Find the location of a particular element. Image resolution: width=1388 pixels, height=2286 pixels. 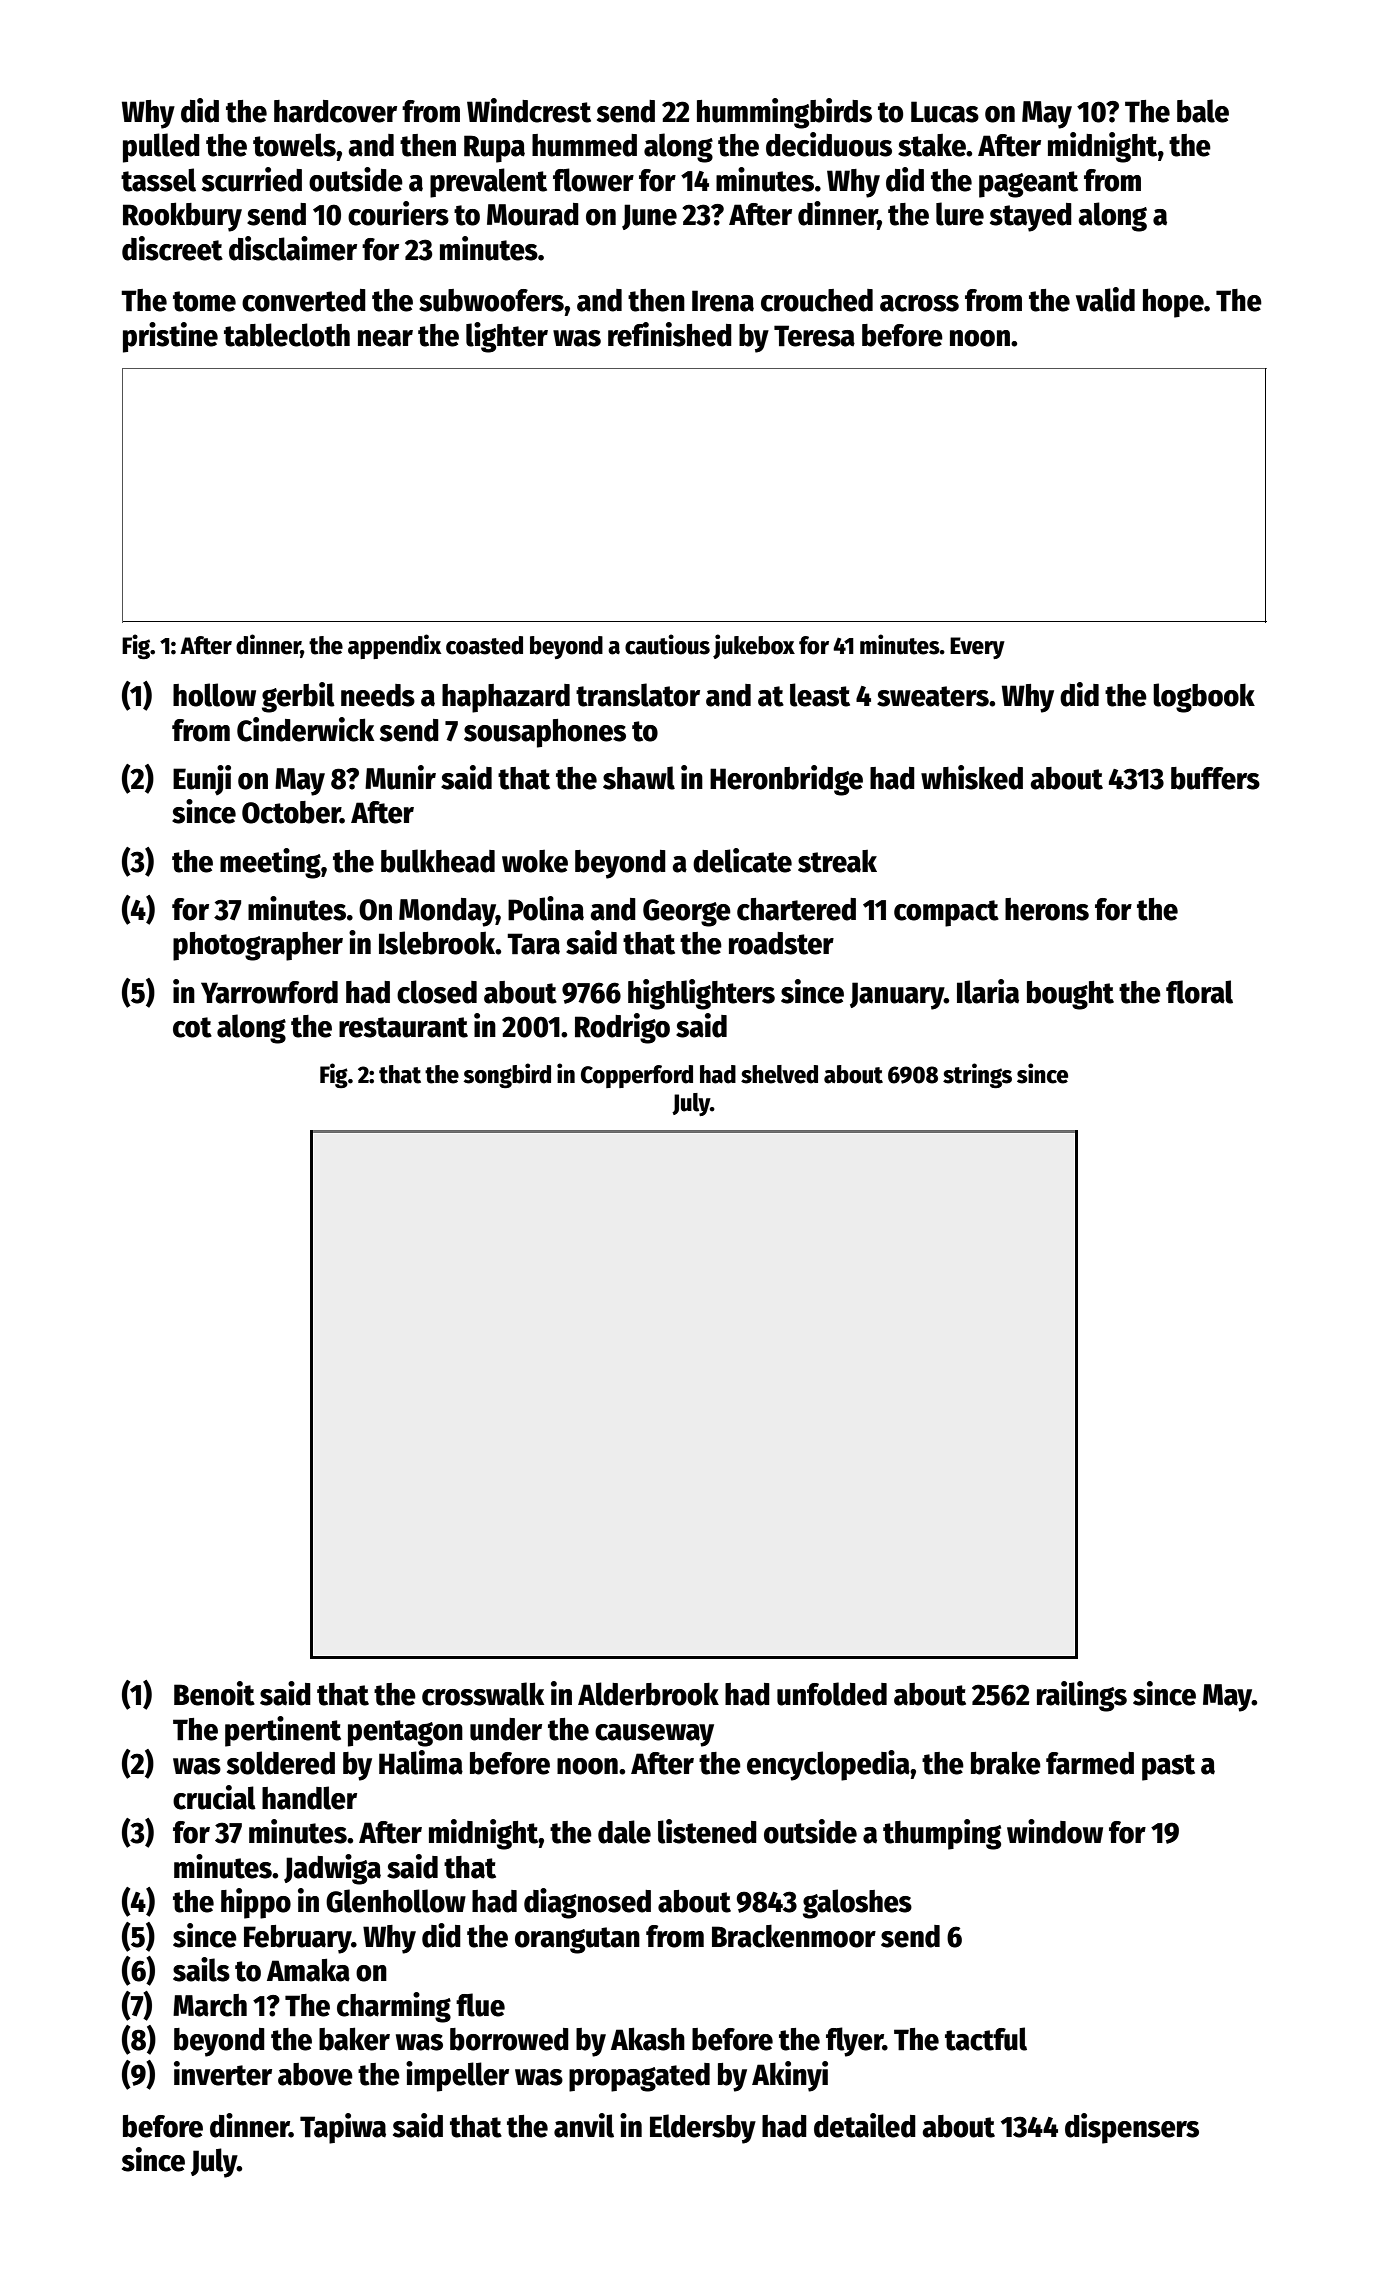

October is located at coordinates (291, 812).
